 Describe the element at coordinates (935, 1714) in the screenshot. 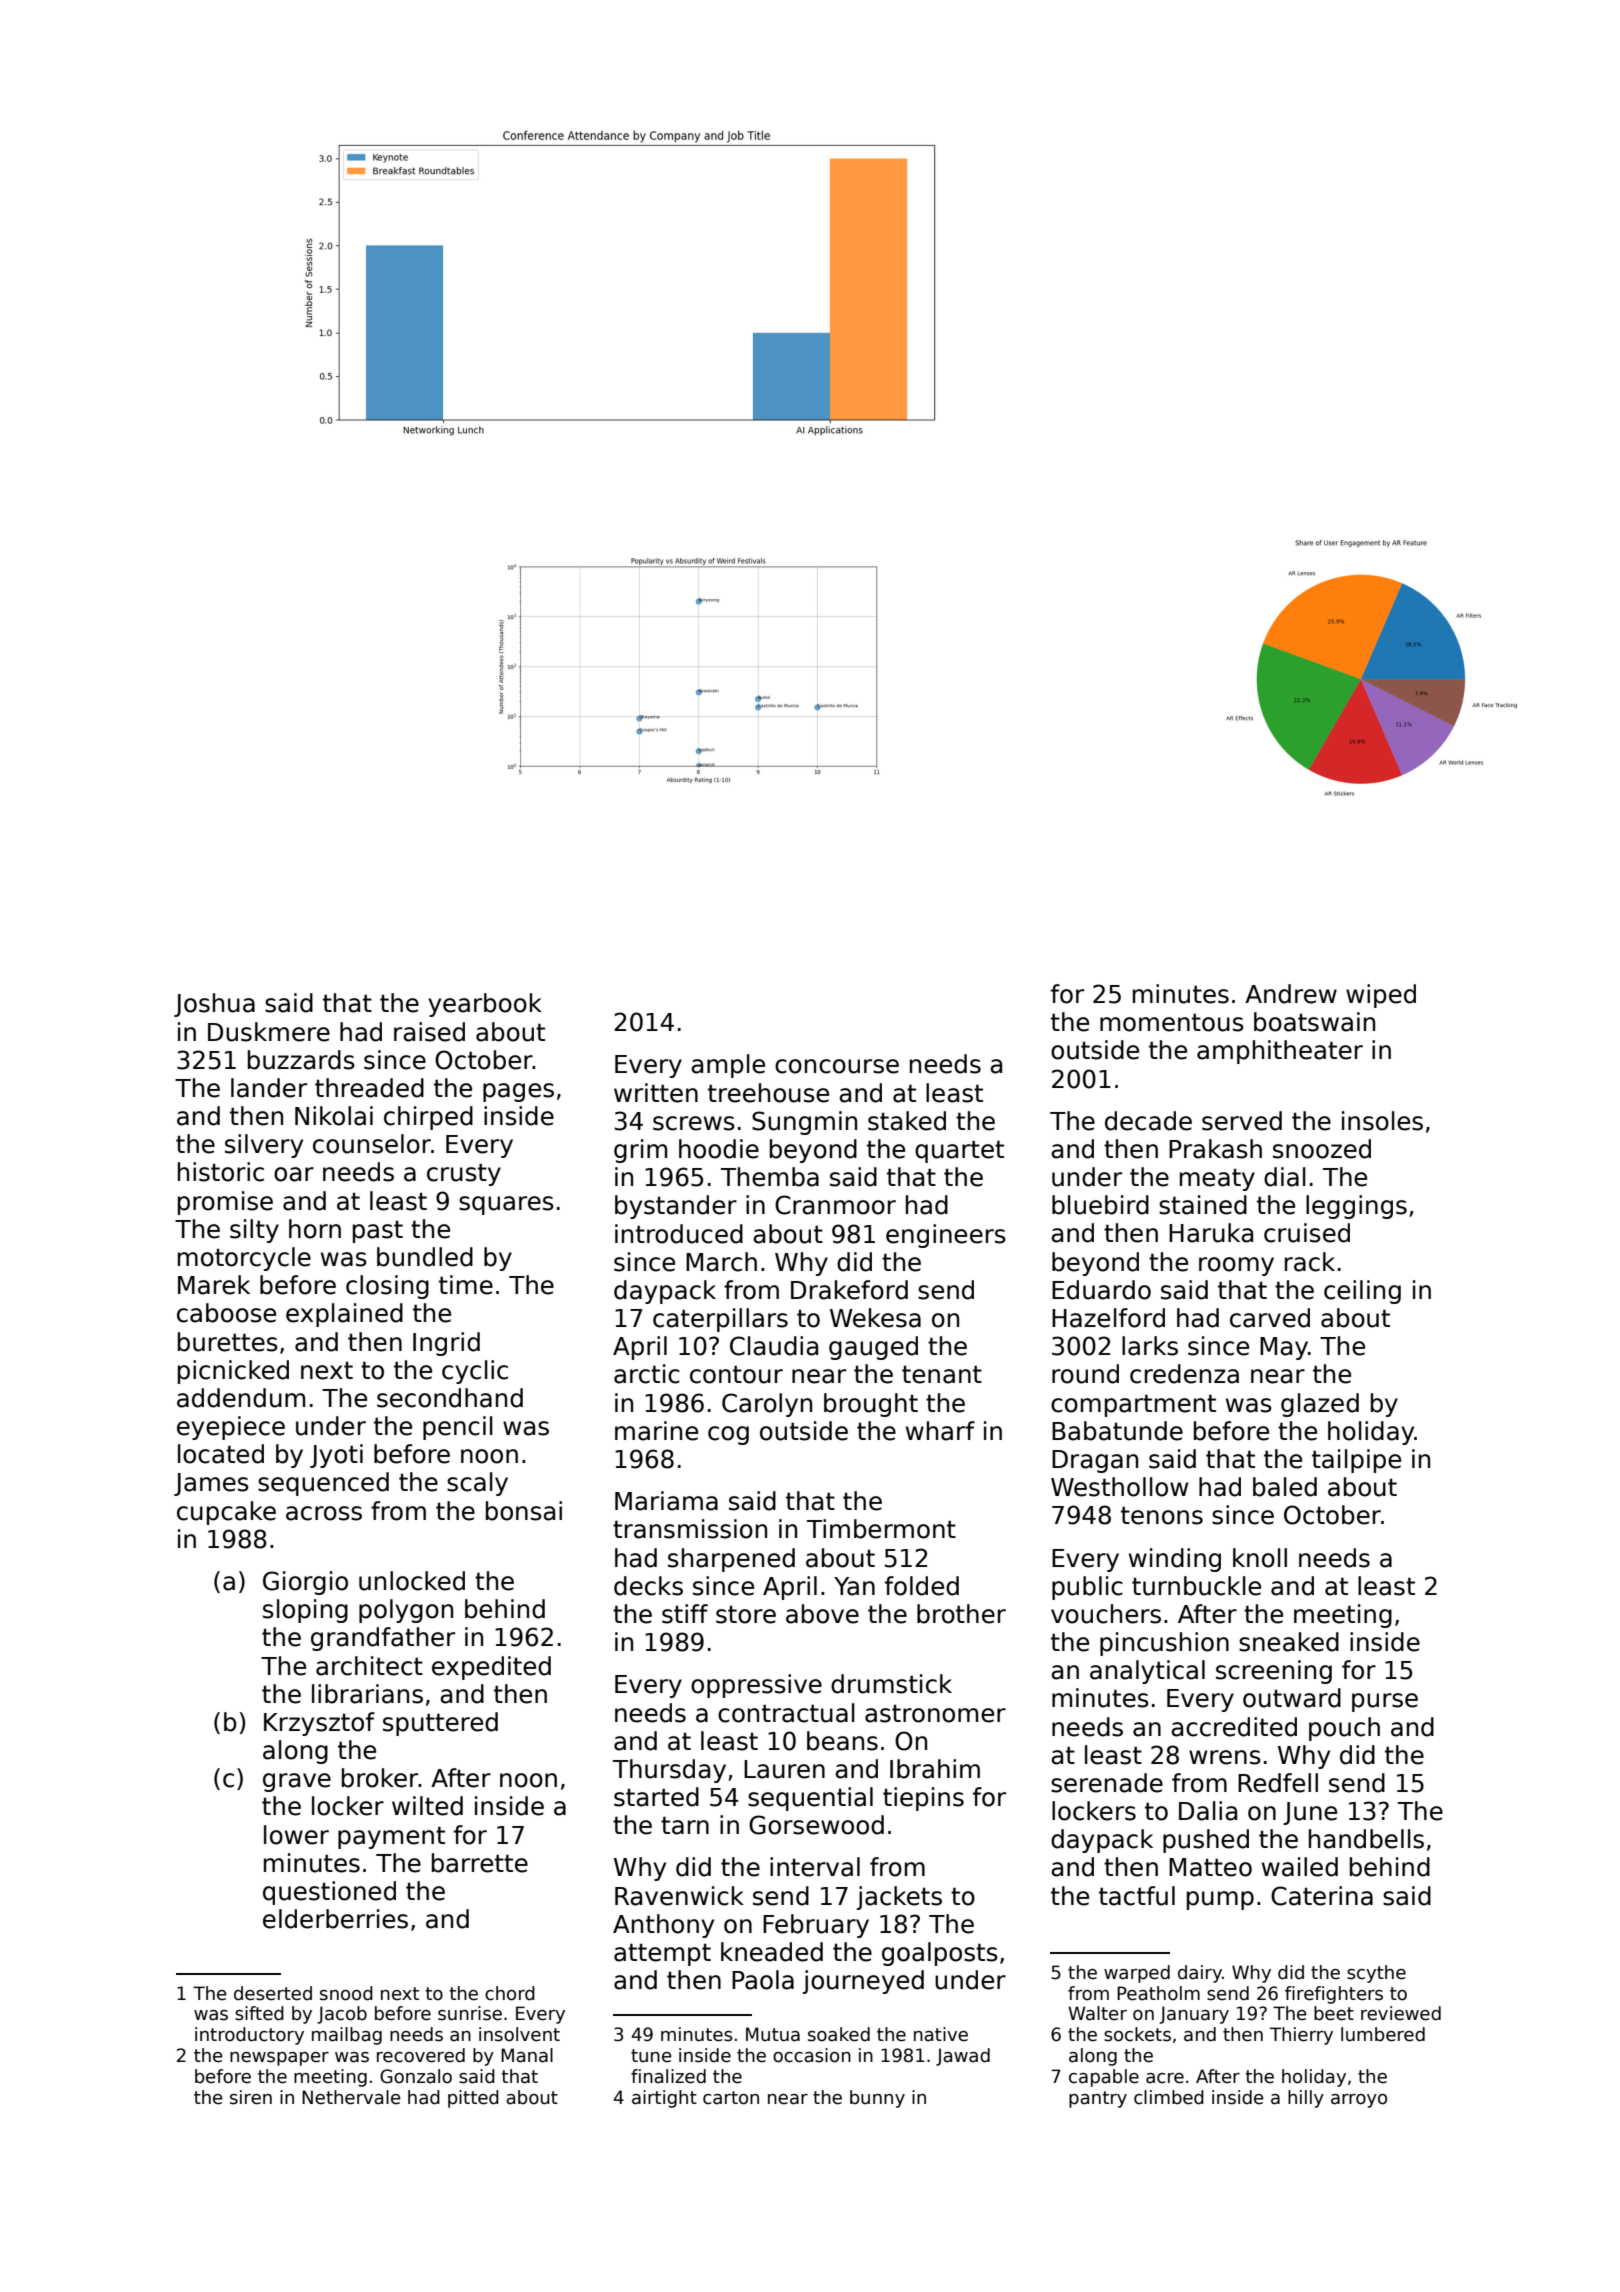

I see `astronomer` at that location.
